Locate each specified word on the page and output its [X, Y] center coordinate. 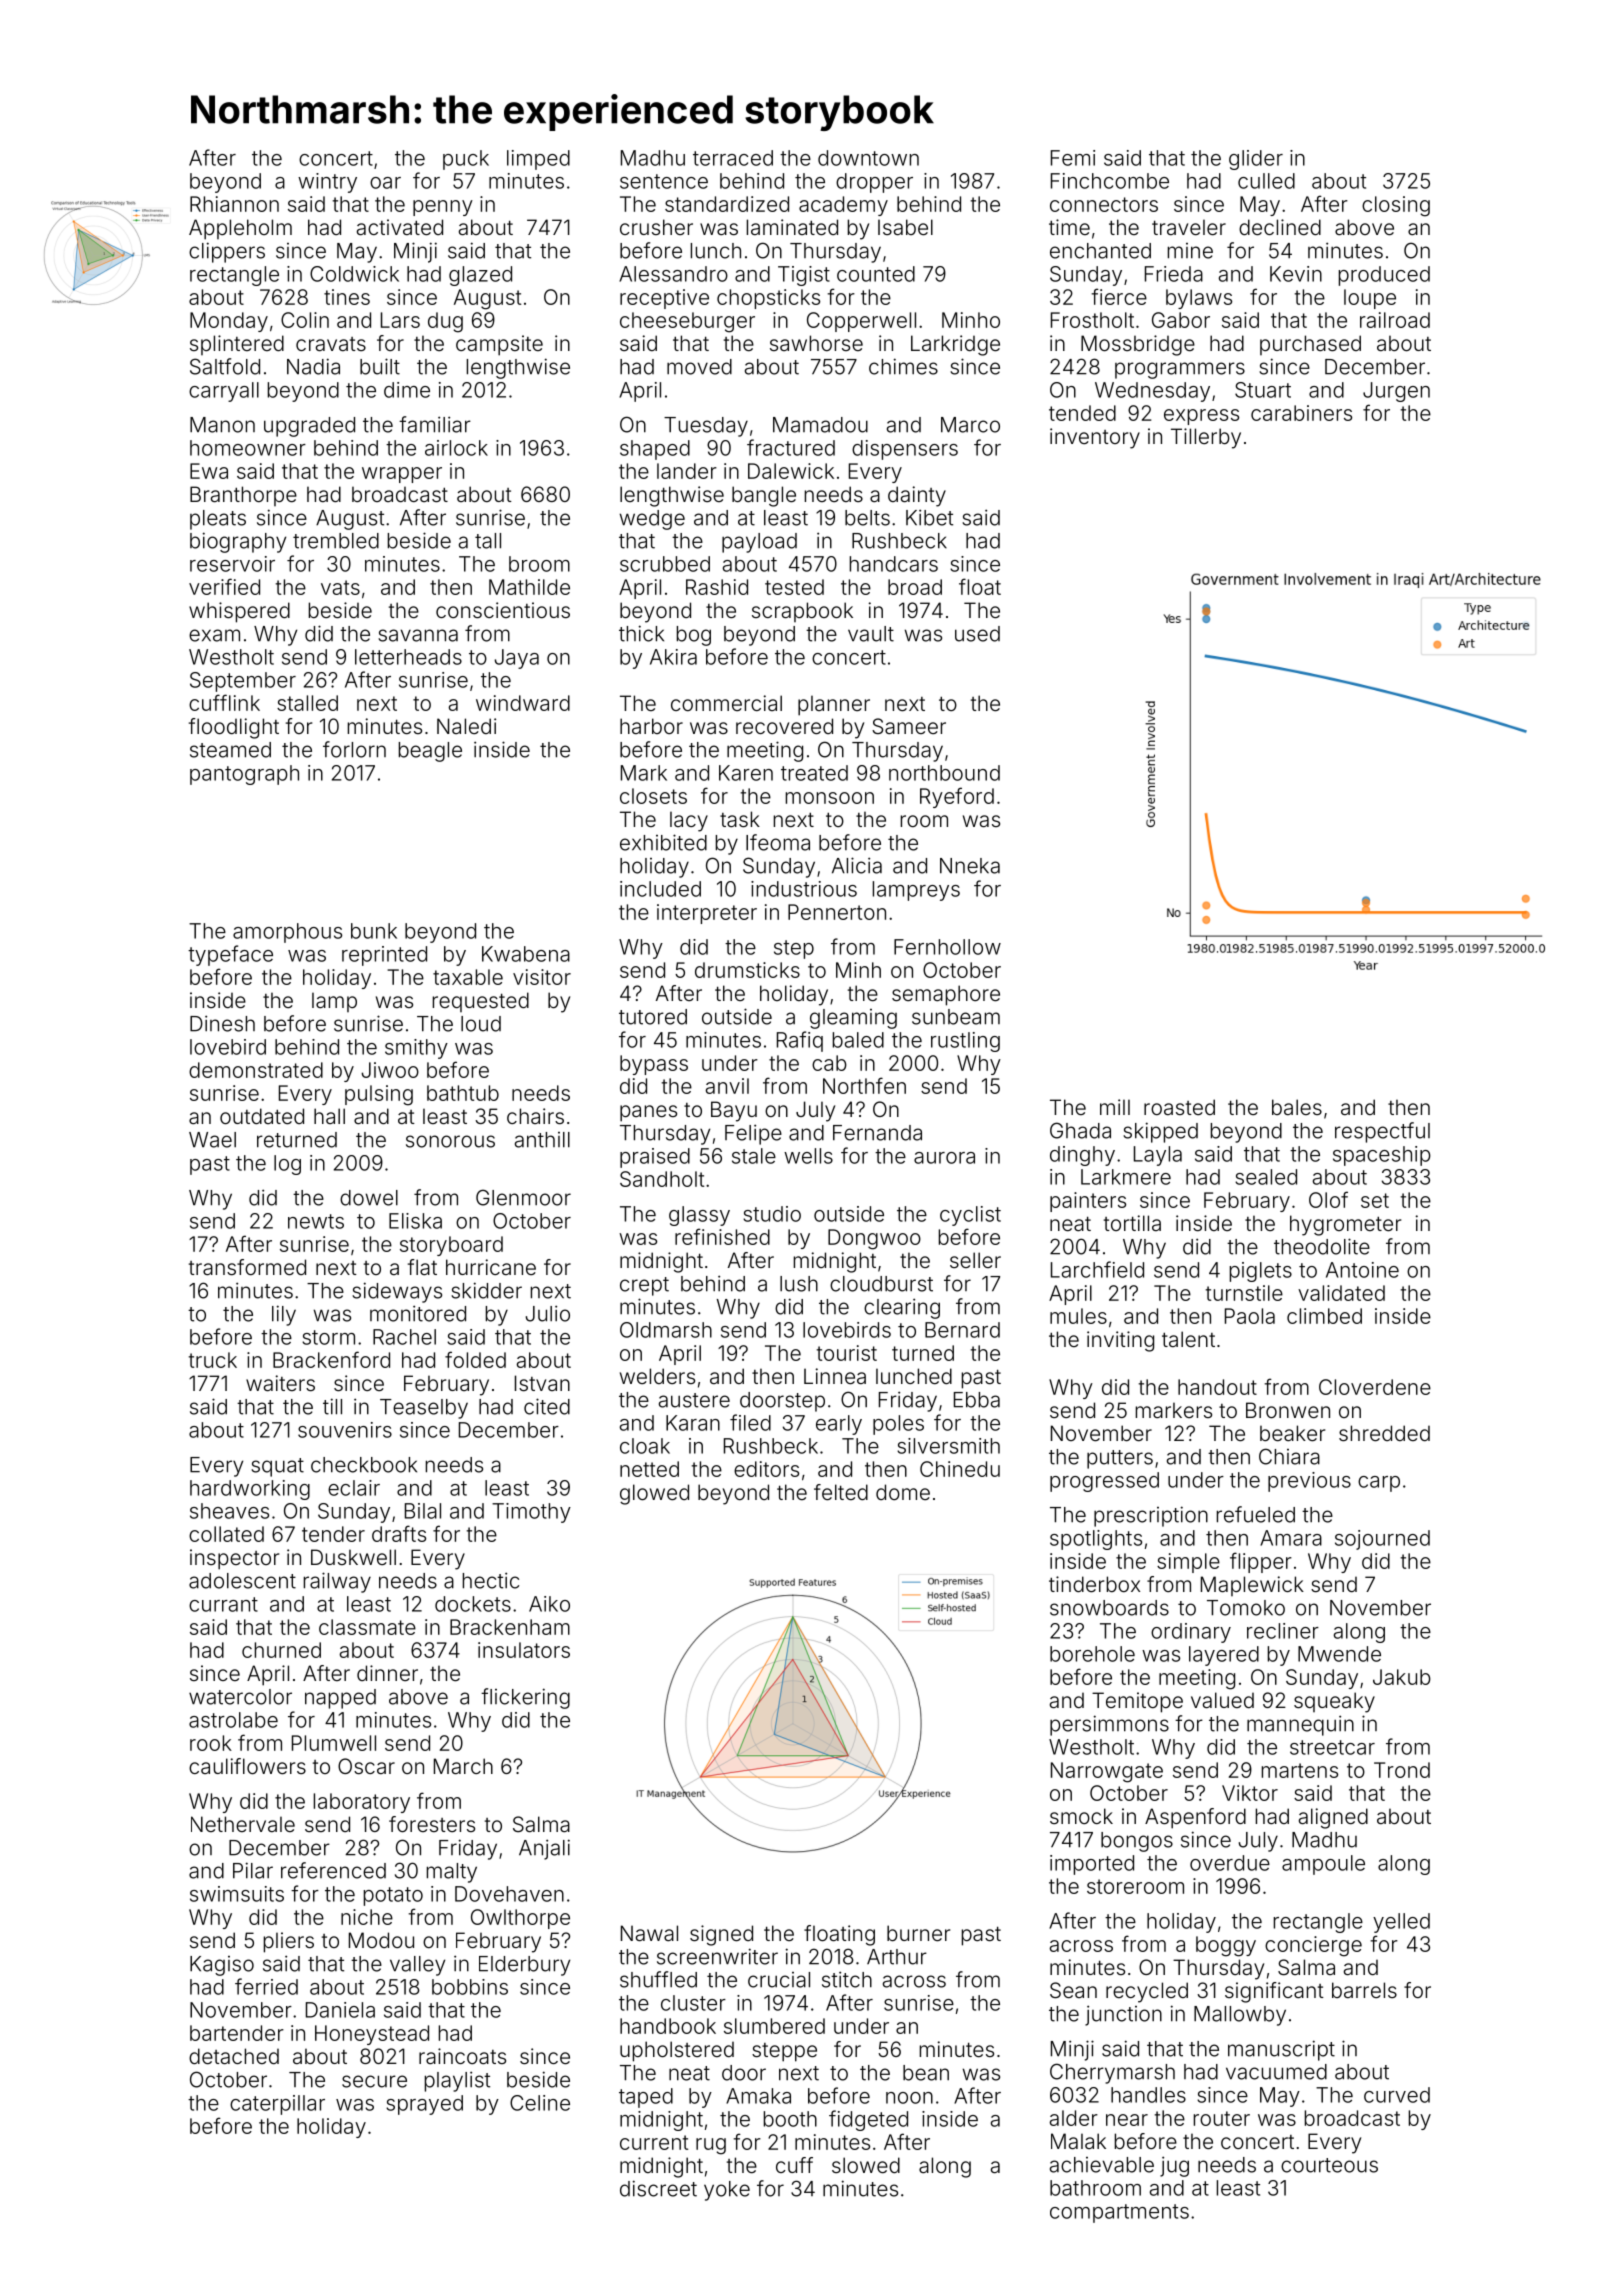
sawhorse [816, 343]
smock [1081, 1816]
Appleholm [240, 229]
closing [1396, 206]
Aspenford [1195, 1818]
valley [417, 1966]
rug [711, 2146]
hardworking [250, 1490]
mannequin [1300, 1725]
